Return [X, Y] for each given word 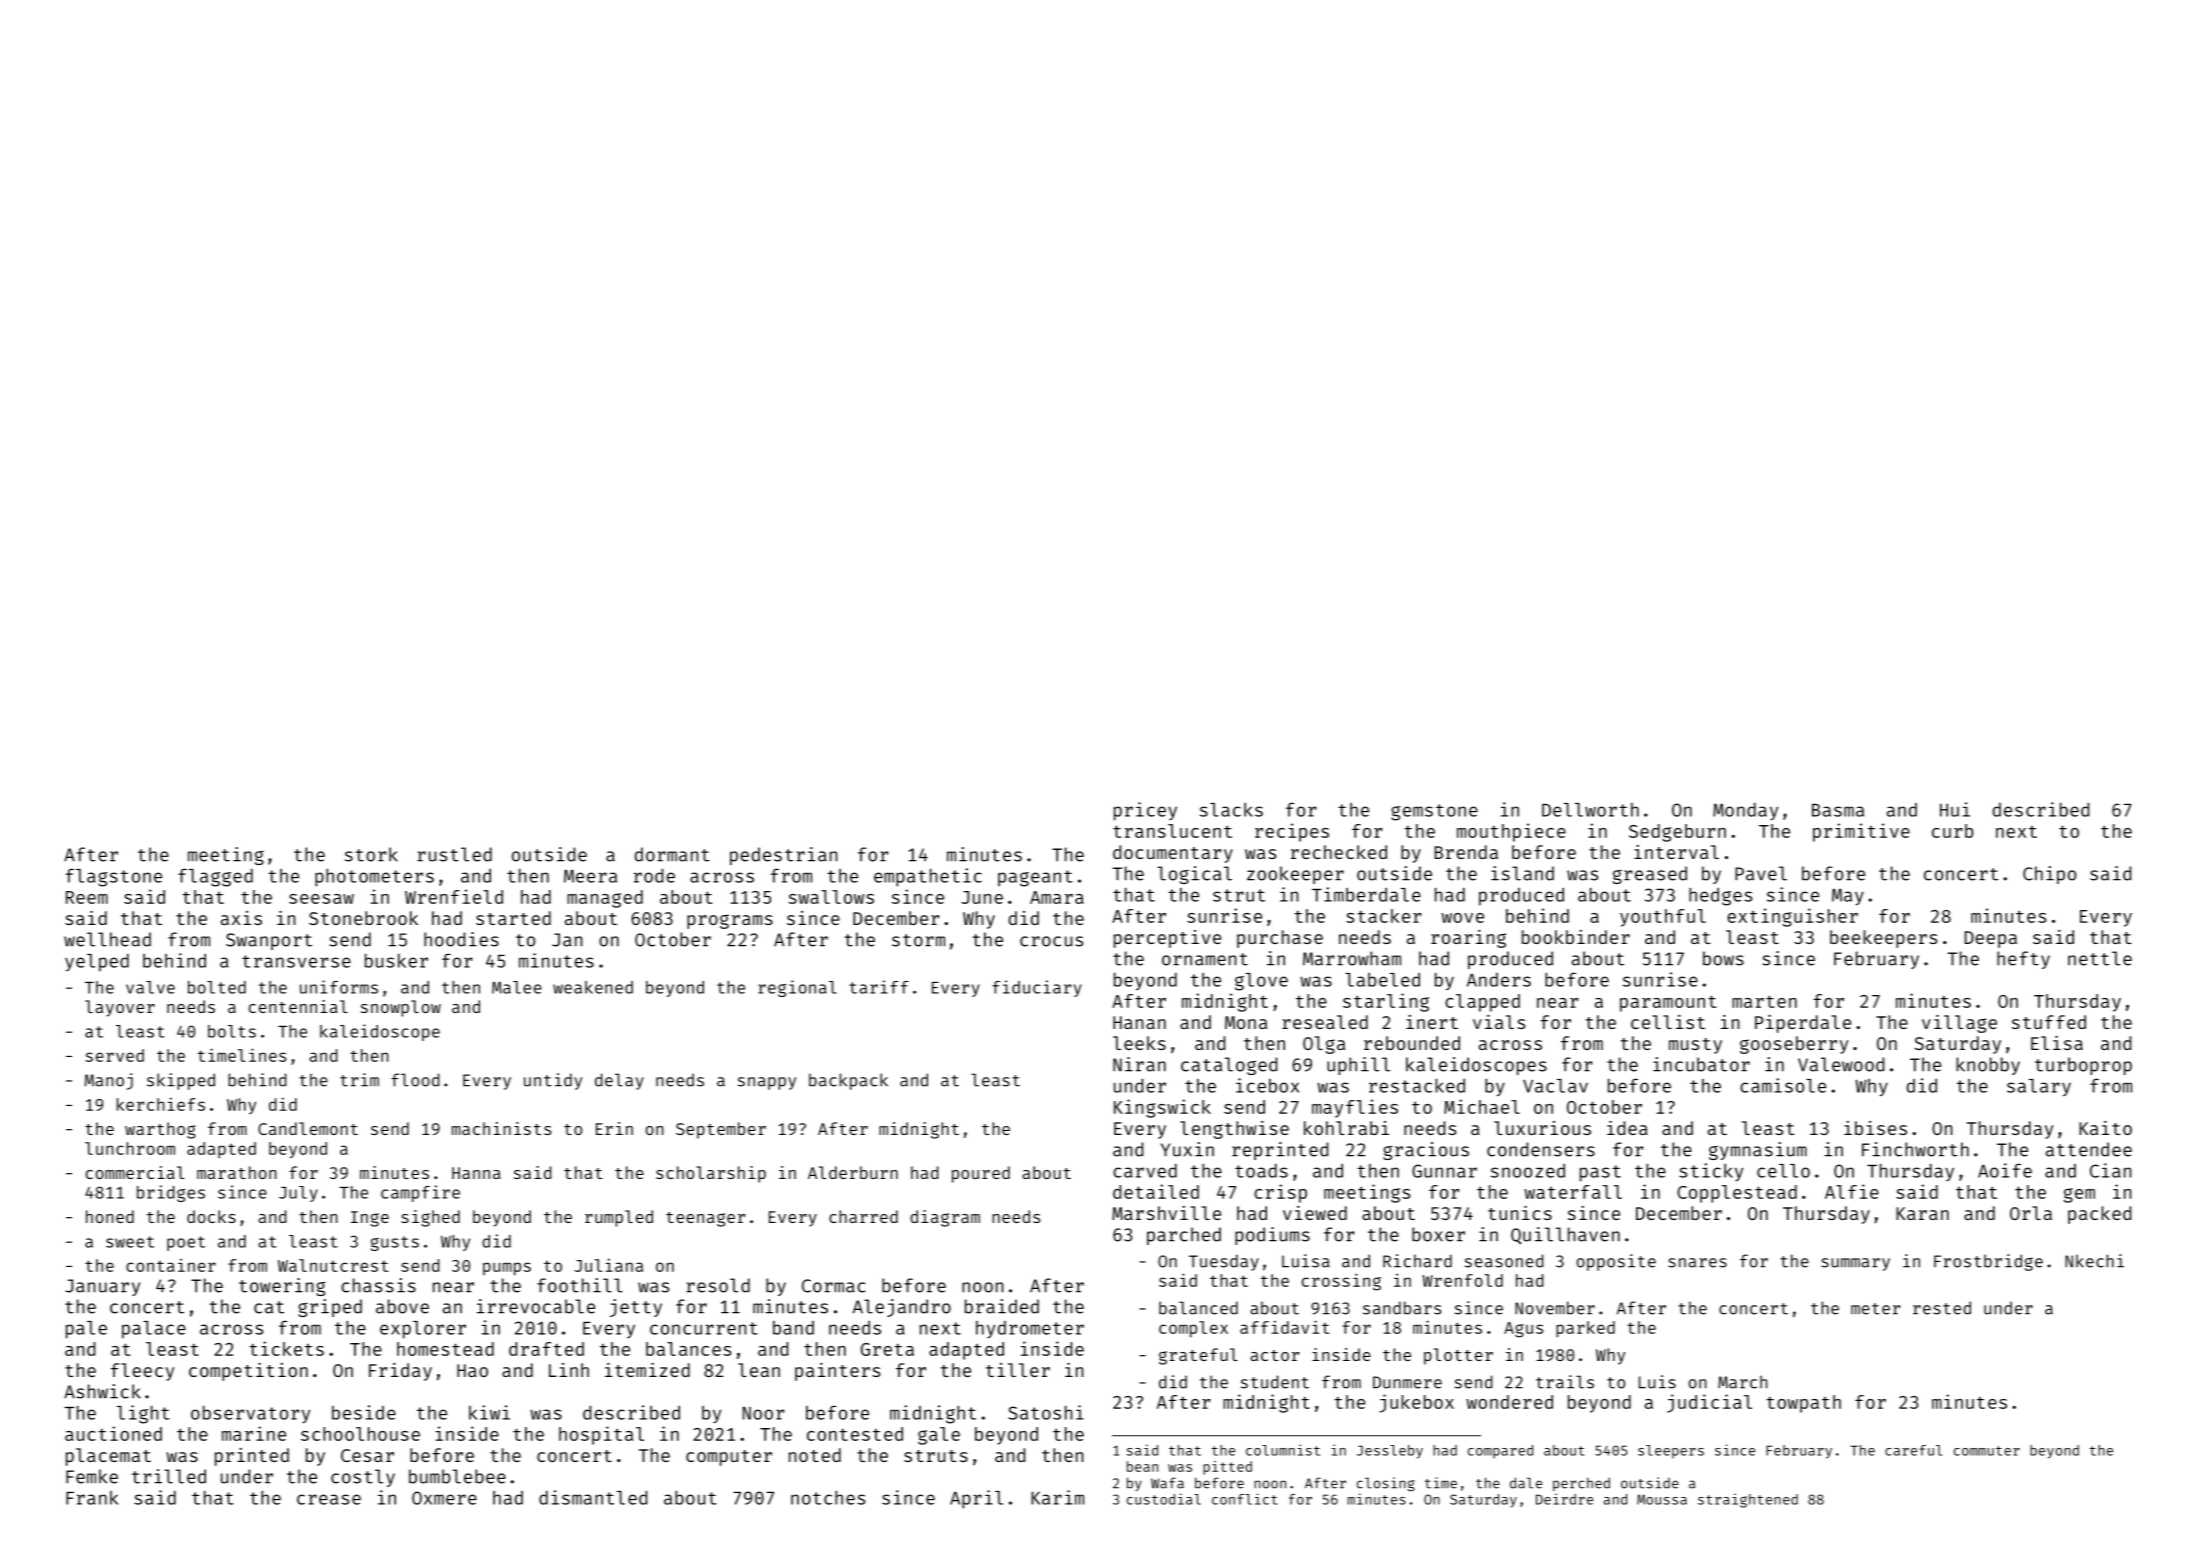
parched [1184, 1236]
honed [110, 1216]
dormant [672, 854]
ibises [1875, 1128]
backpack [848, 1081]
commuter [1987, 1451]
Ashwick [102, 1391]
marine [254, 1433]
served [115, 1055]
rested [1942, 1308]
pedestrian [784, 856]
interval [1676, 852]
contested [855, 1434]
